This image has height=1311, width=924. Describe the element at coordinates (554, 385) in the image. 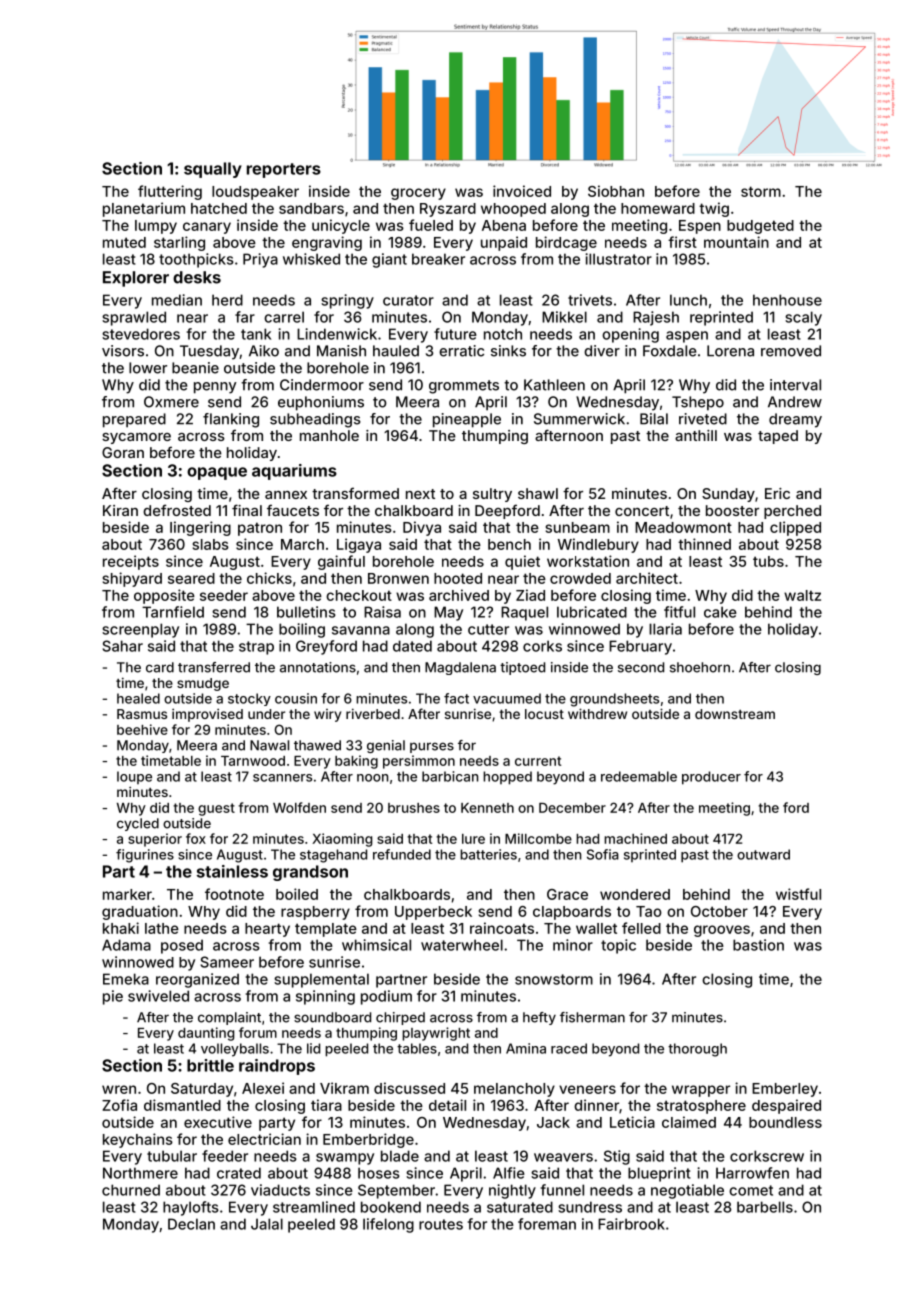

I see `Kathleen` at that location.
